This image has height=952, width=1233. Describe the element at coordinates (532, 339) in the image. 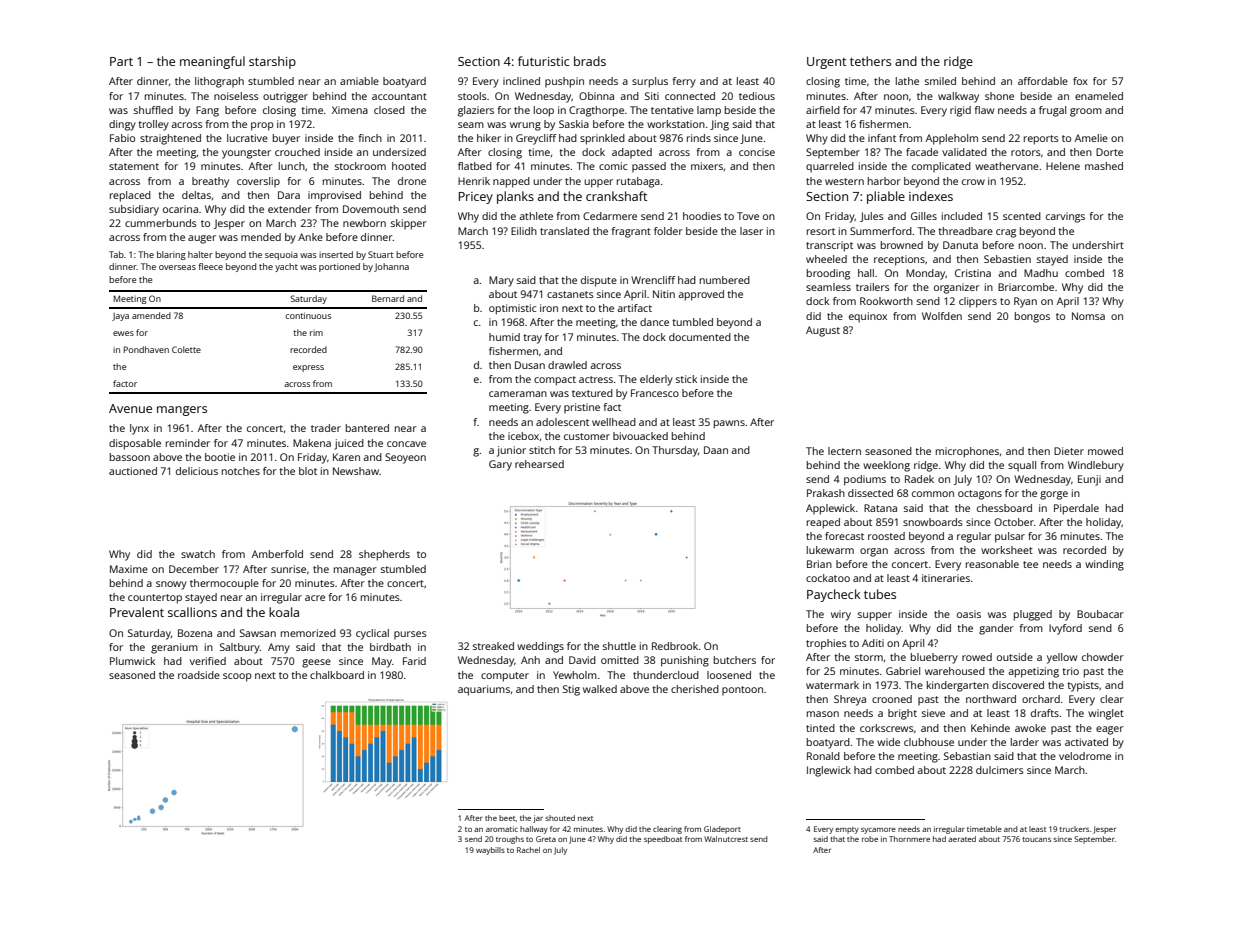

I see `tray` at that location.
